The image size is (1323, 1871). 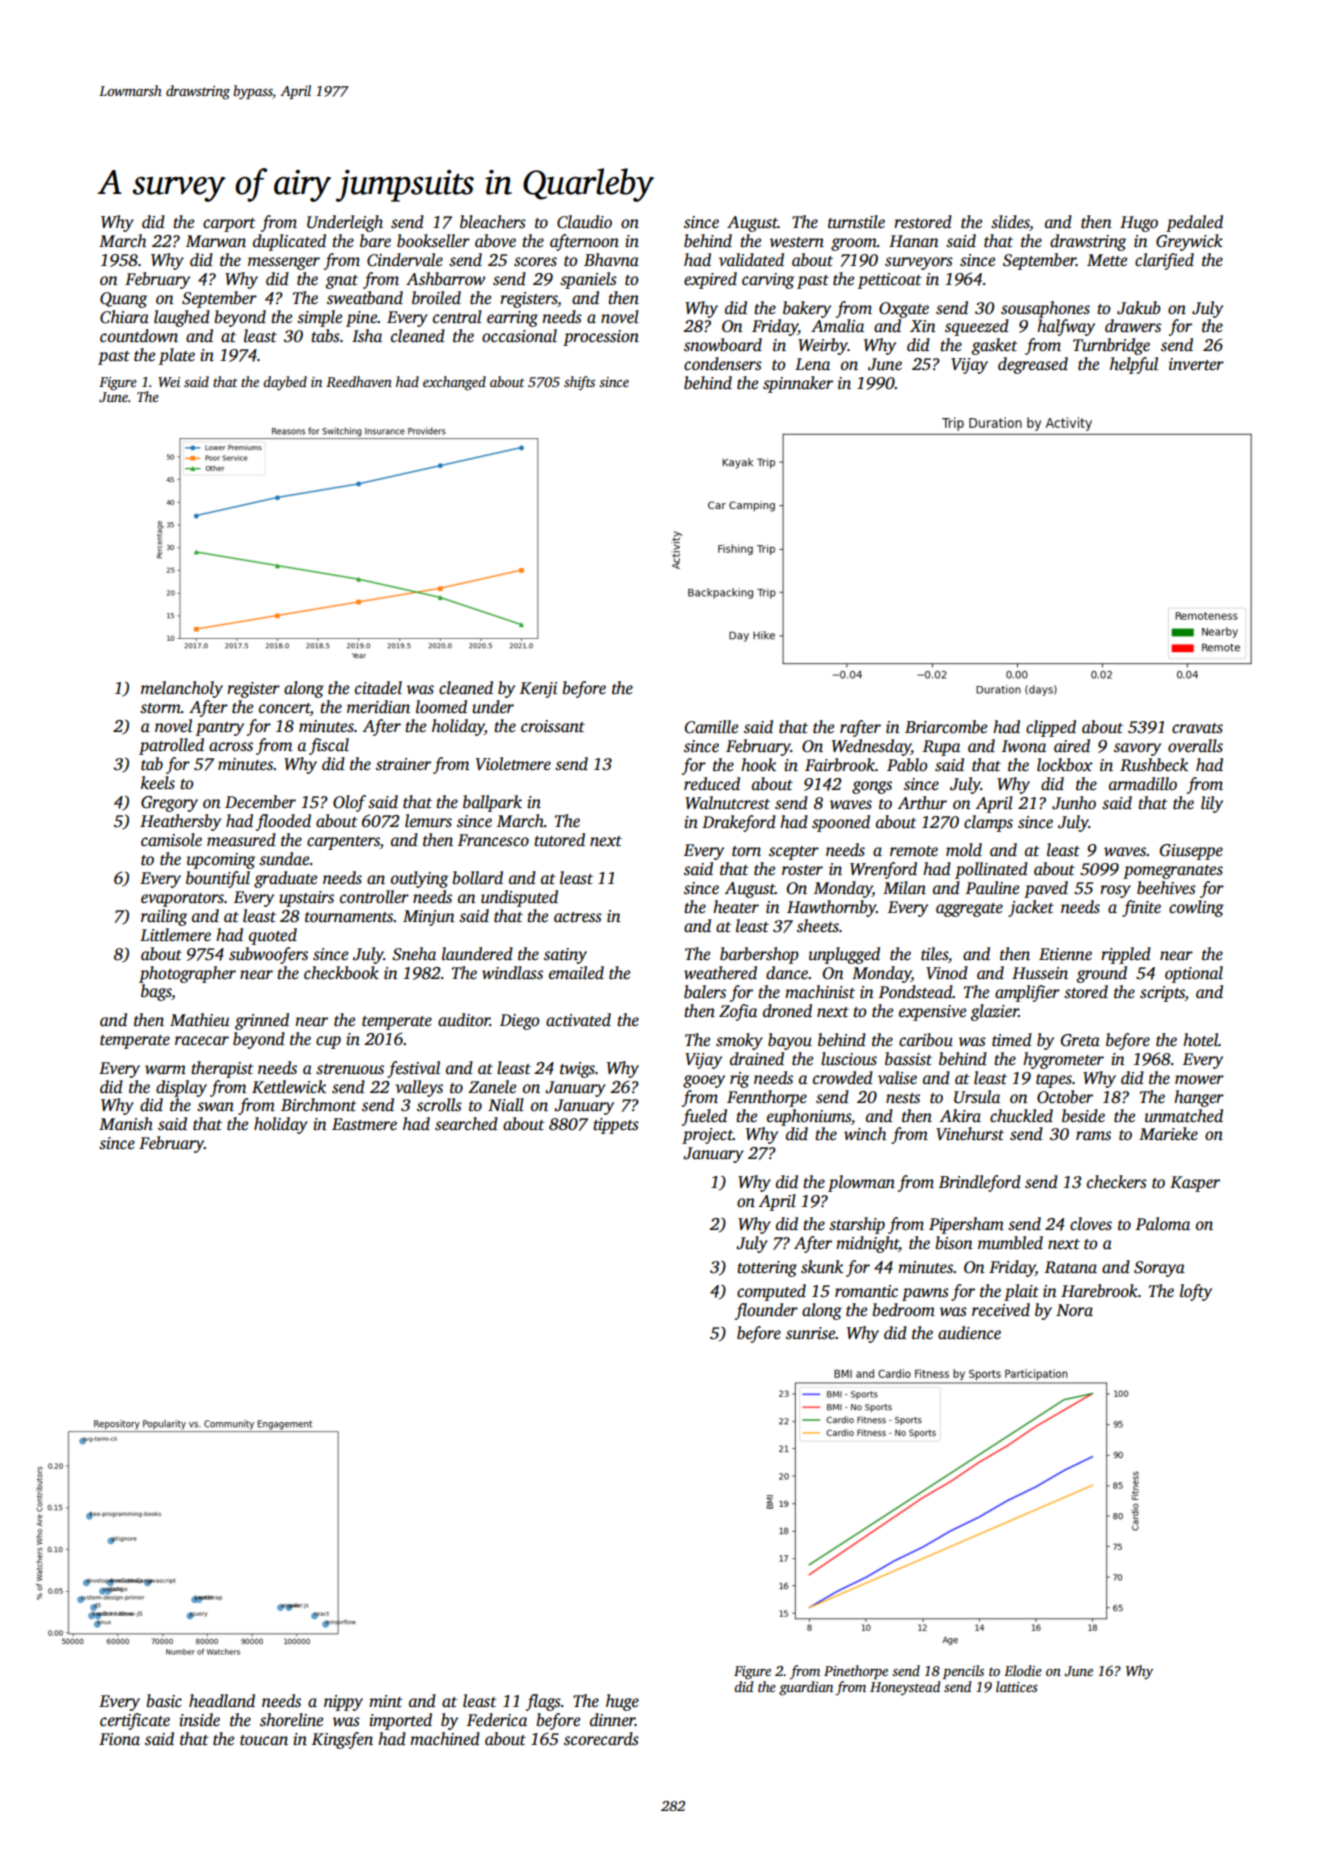 What do you see at coordinates (1023, 1670) in the screenshot?
I see `Elodie` at bounding box center [1023, 1670].
